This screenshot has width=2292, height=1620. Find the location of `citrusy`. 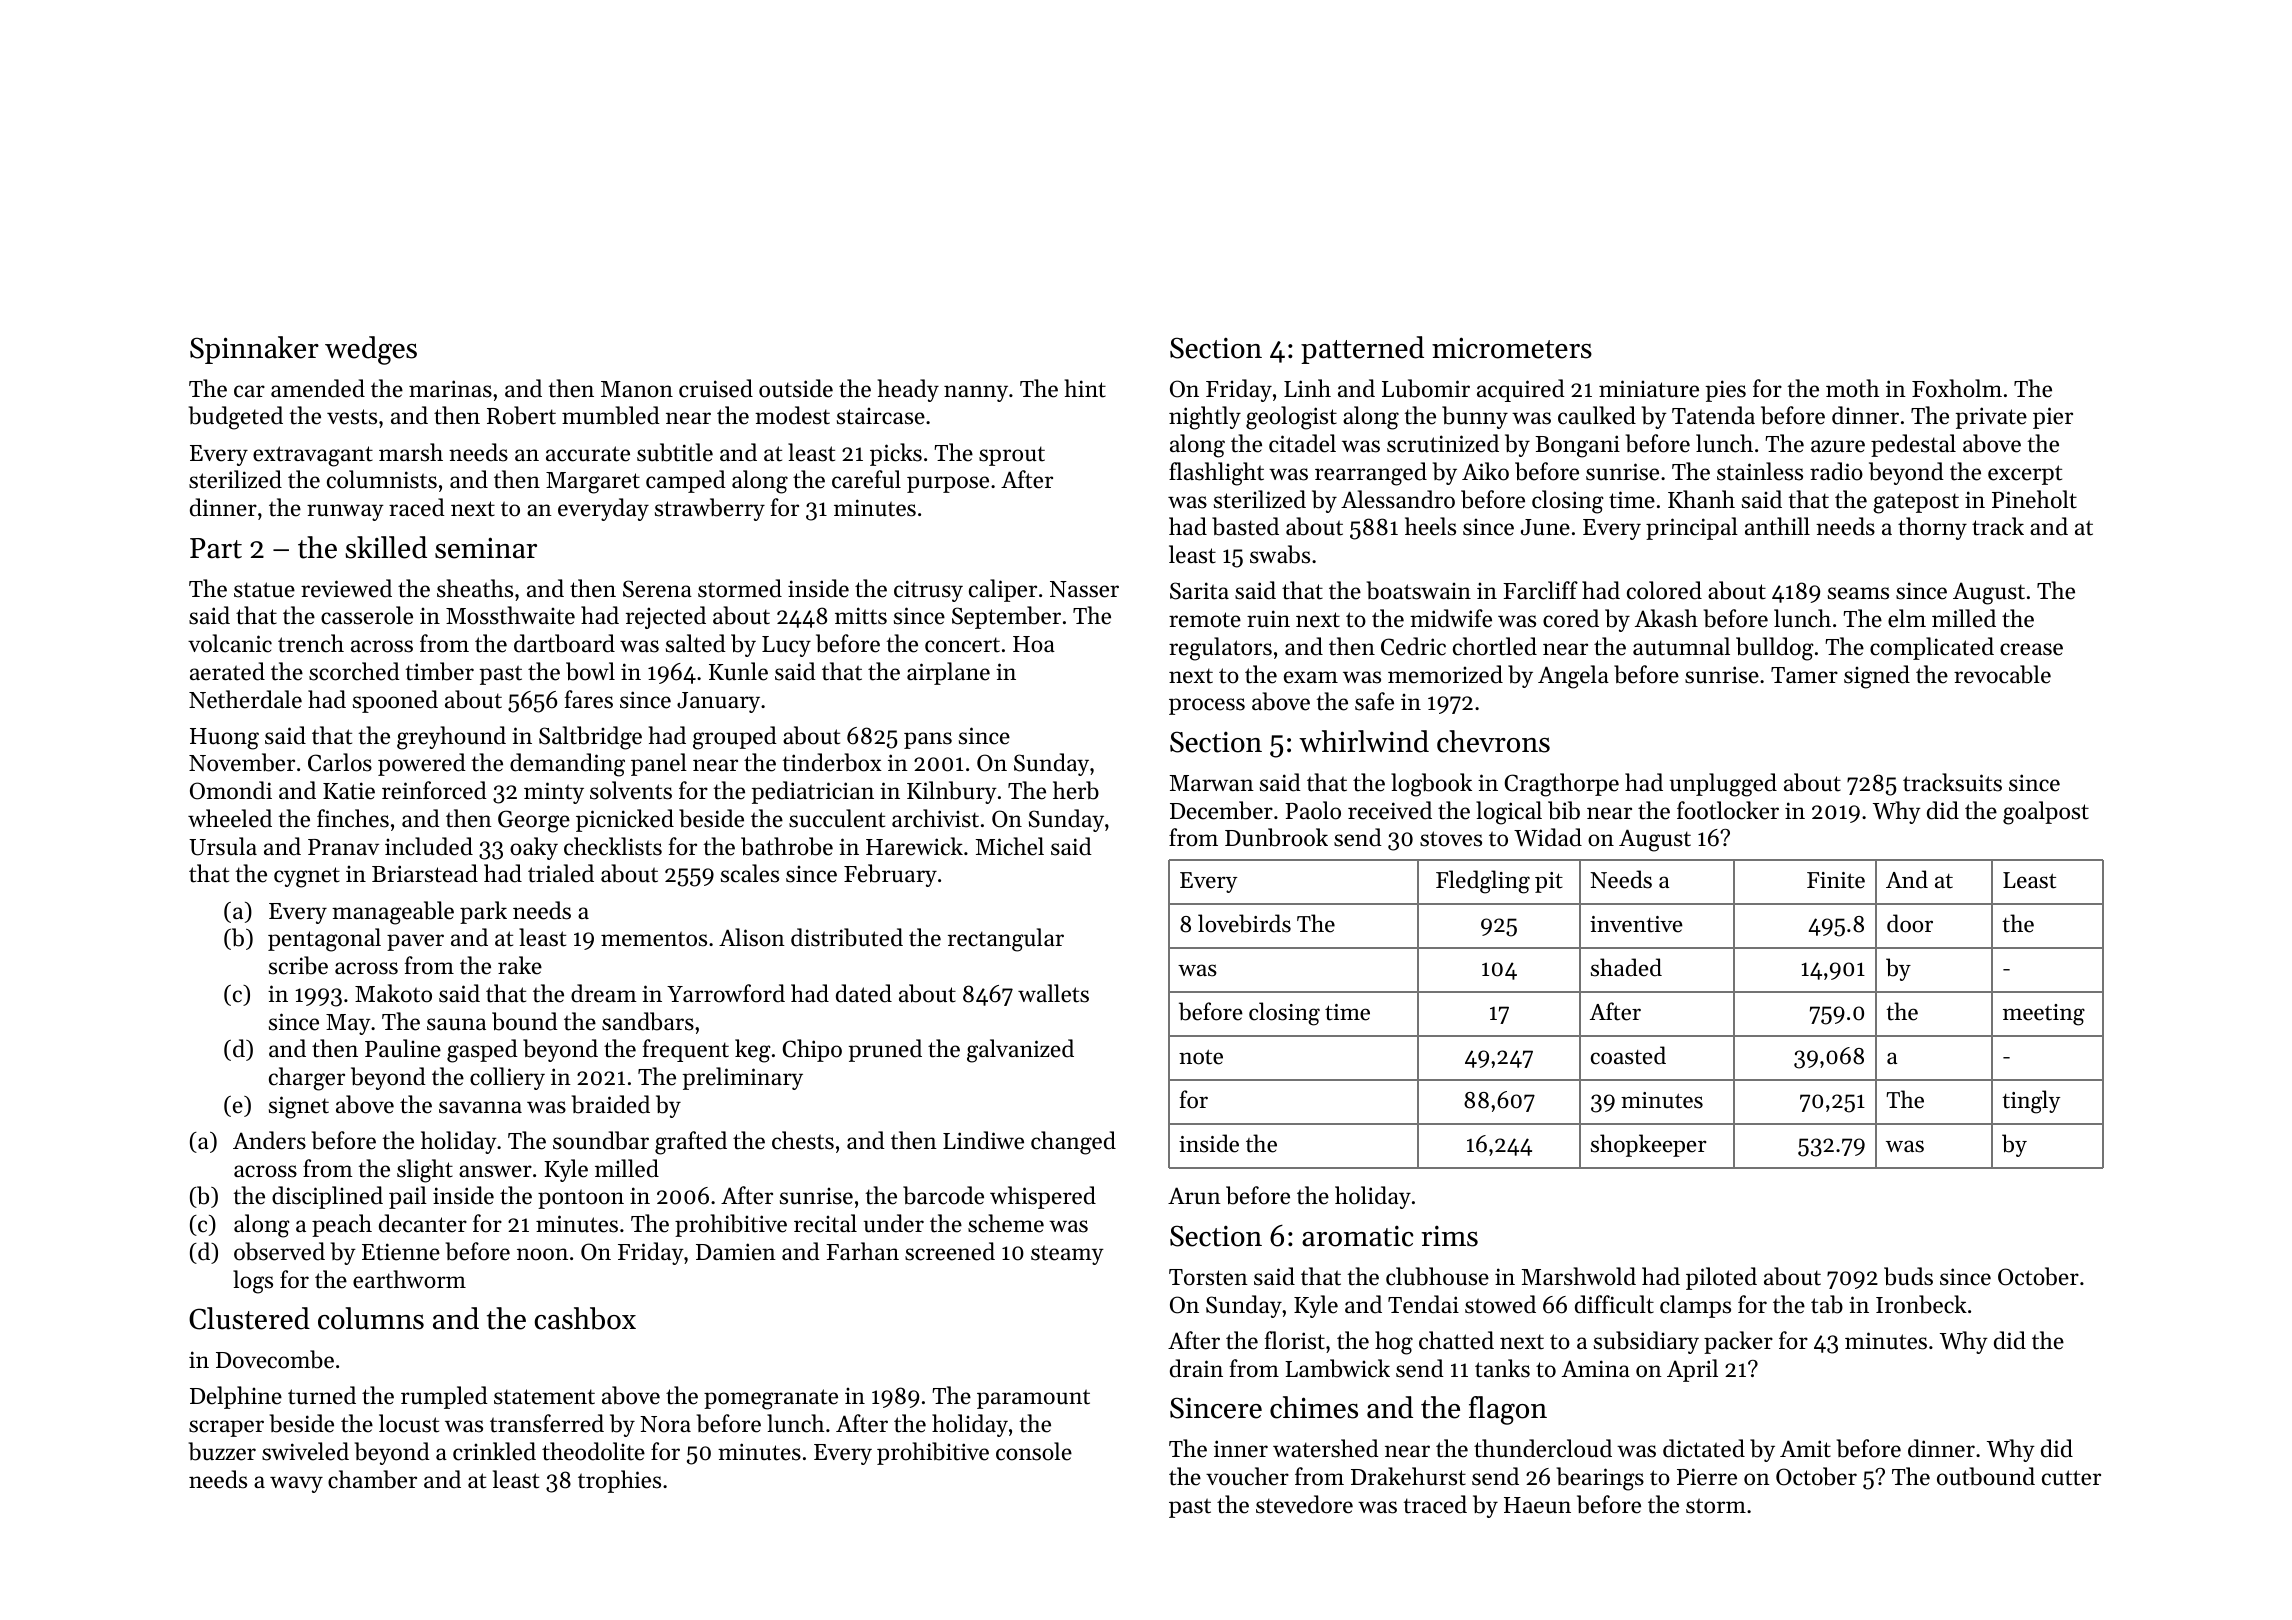

citrusy is located at coordinates (928, 591).
